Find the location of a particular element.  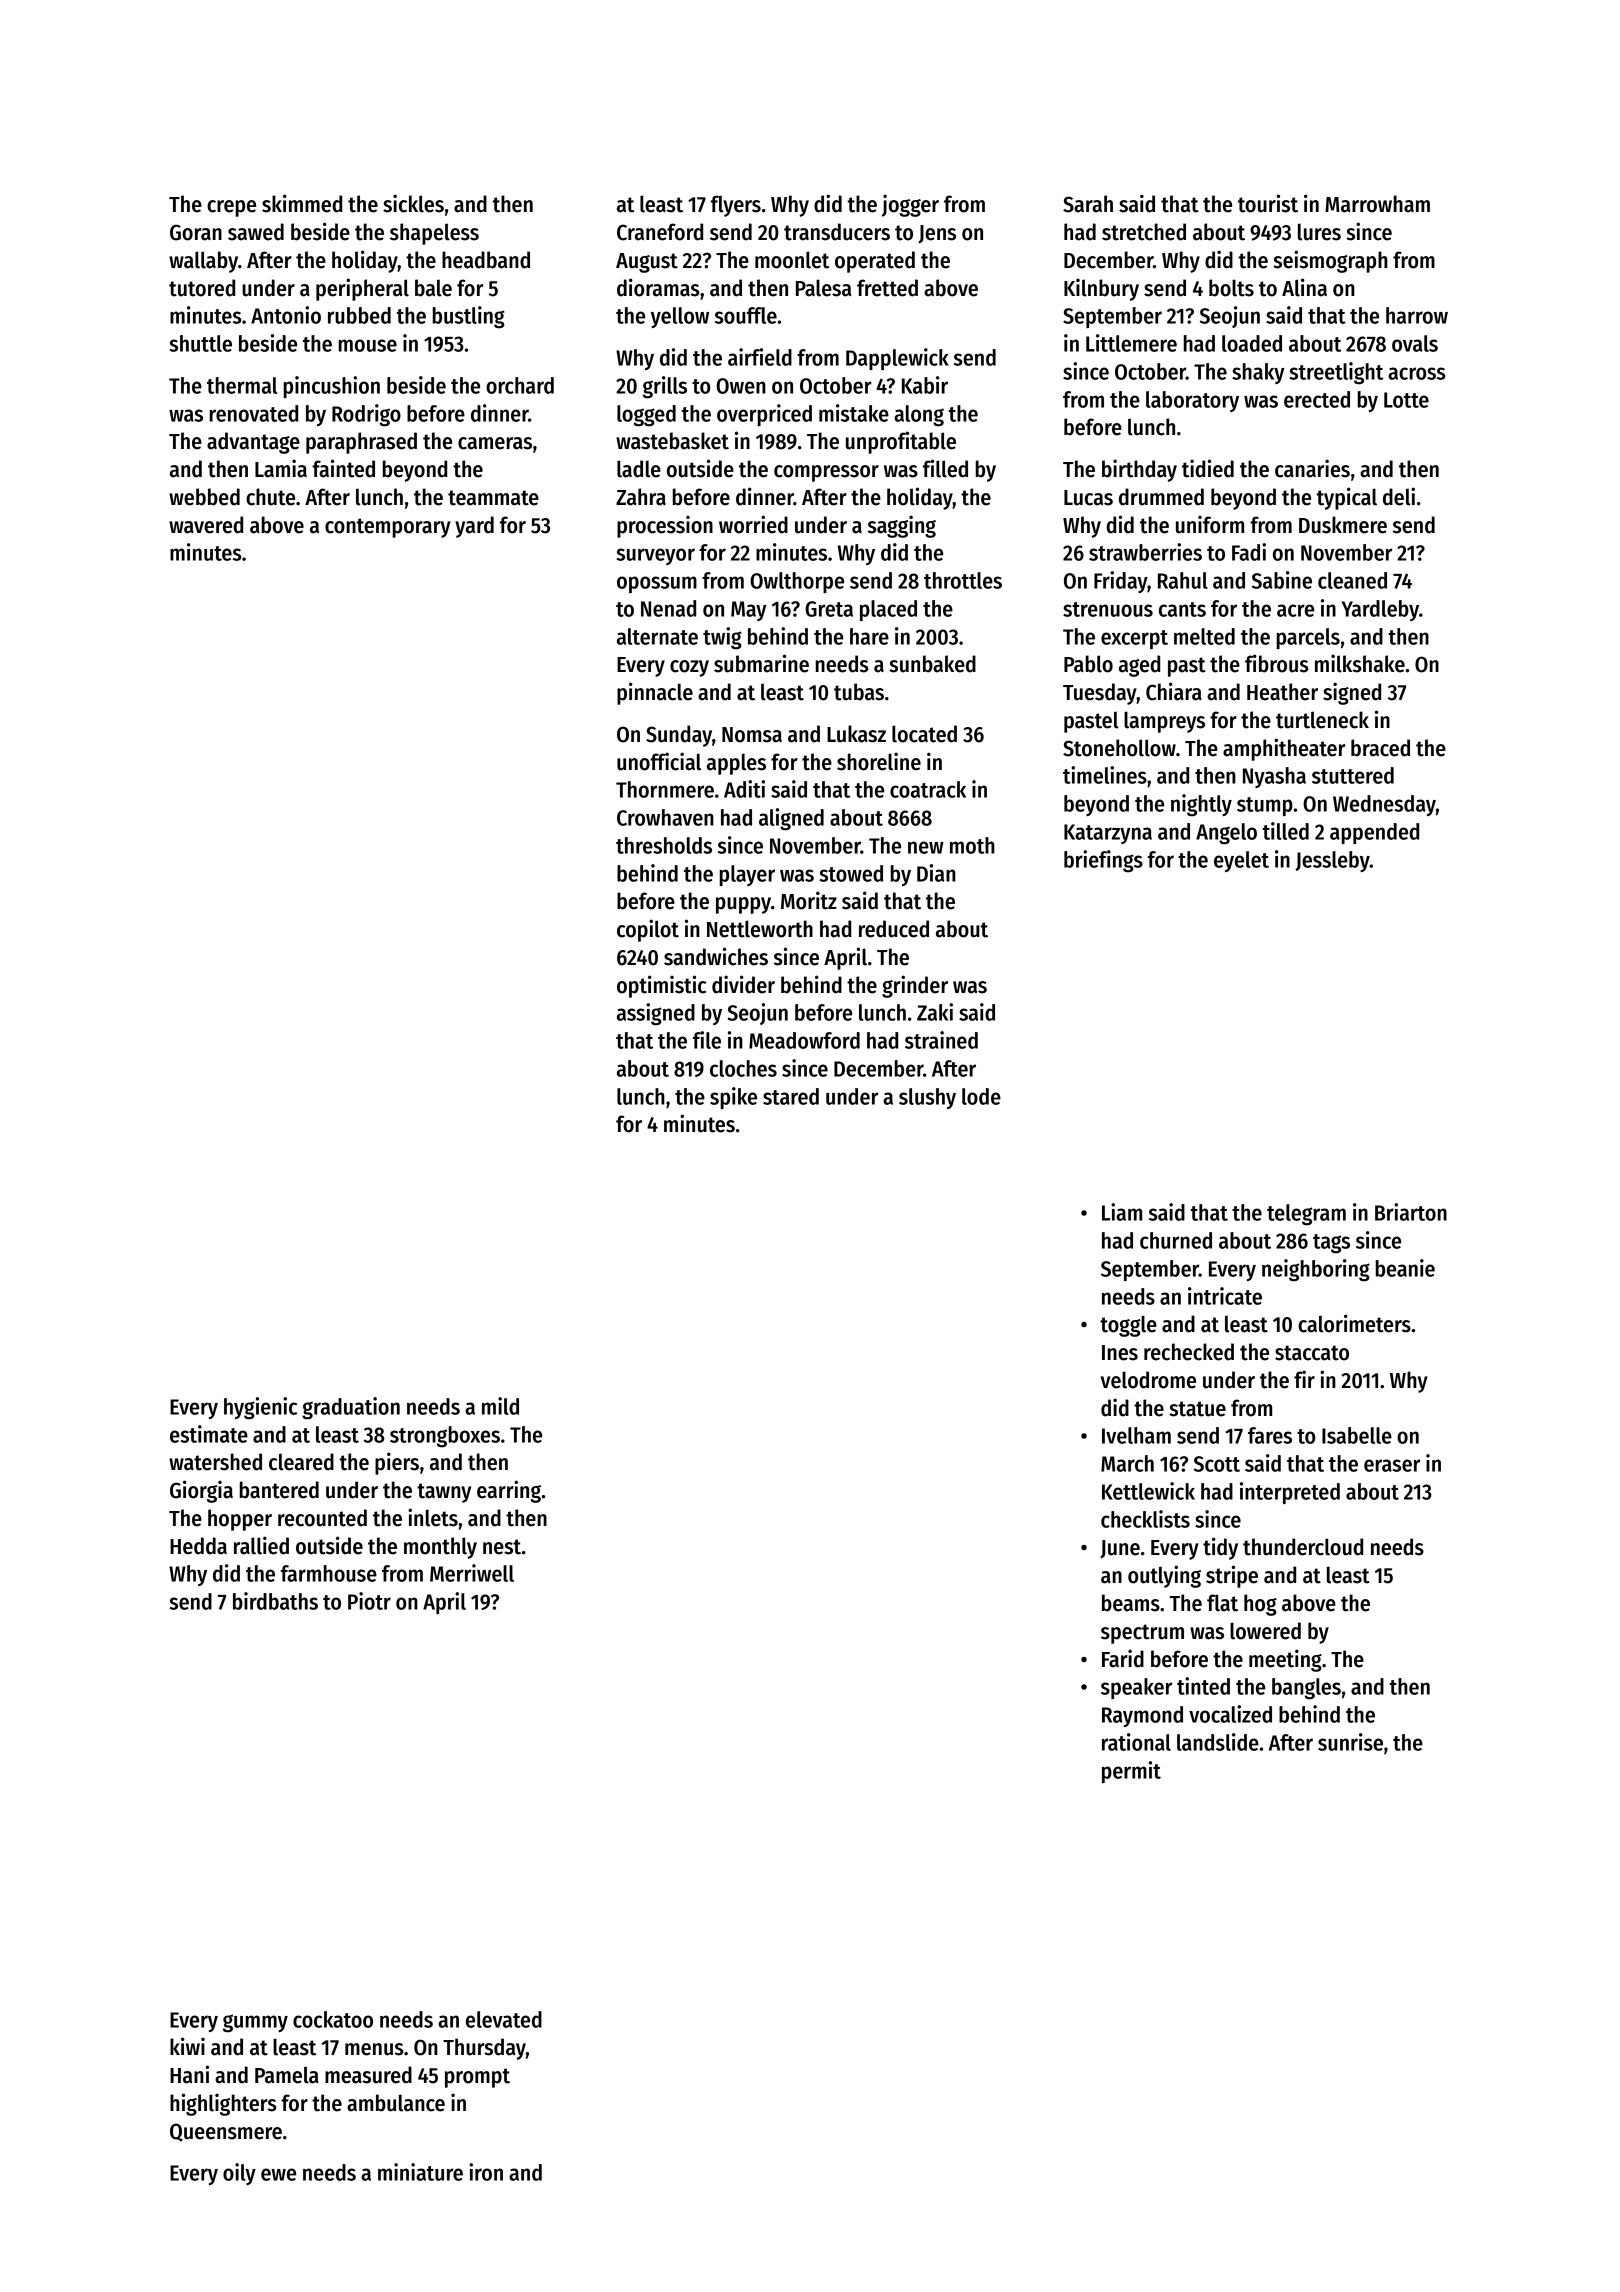

flyers is located at coordinates (736, 206).
